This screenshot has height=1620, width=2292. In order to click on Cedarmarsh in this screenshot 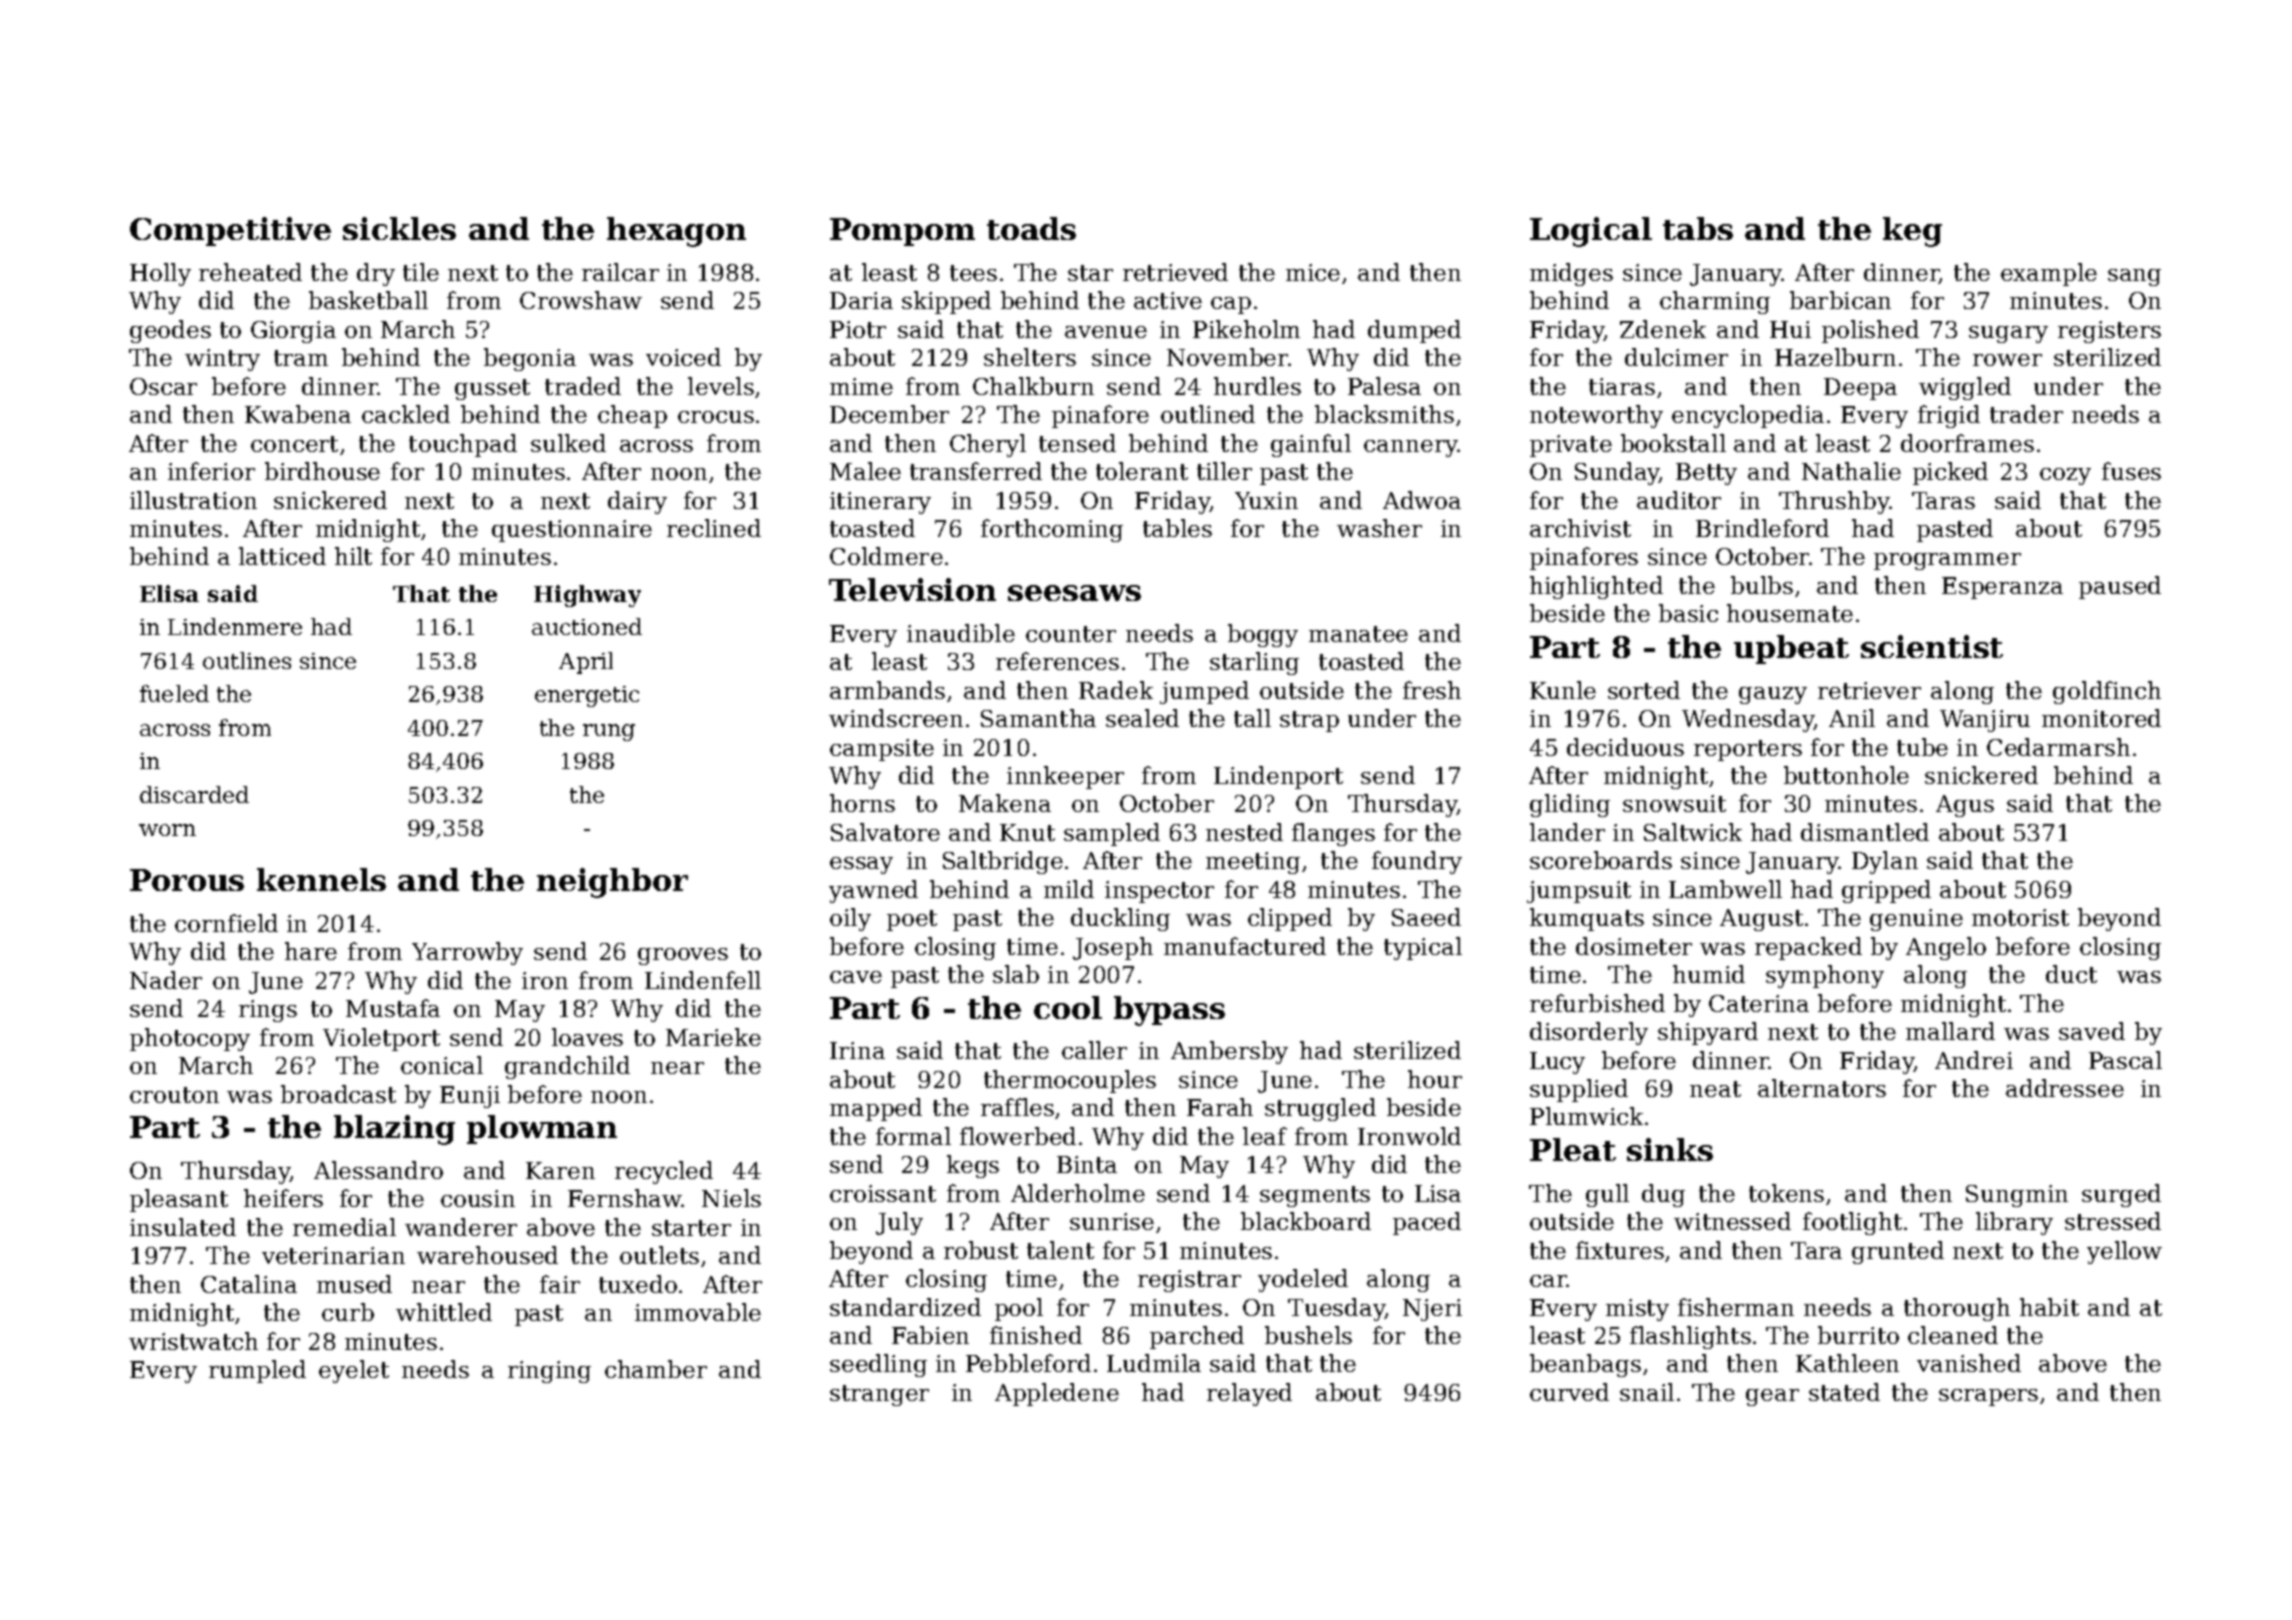, I will do `click(2058, 747)`.
